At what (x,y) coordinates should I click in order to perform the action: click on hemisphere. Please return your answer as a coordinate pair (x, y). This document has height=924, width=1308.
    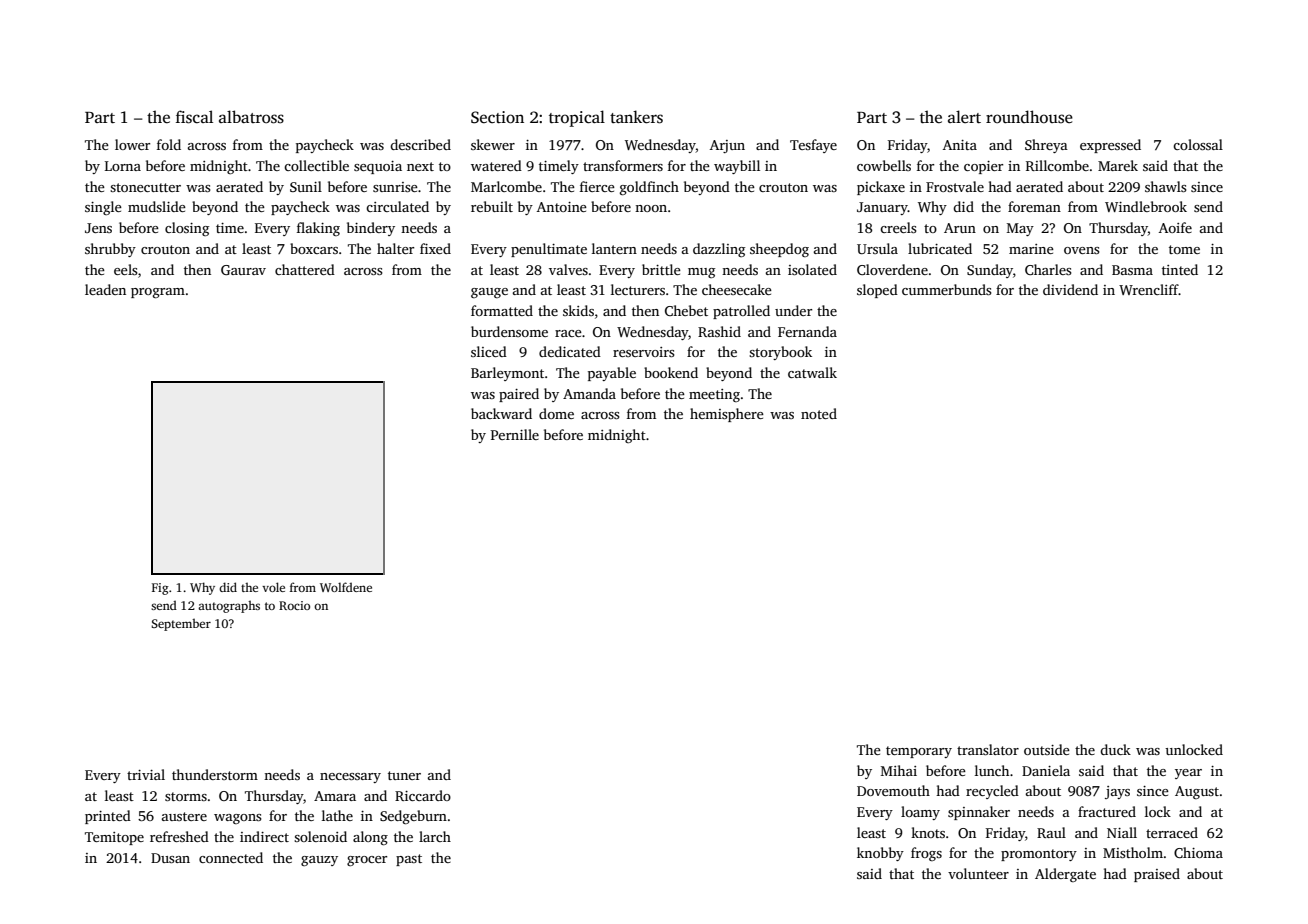
    Looking at the image, I should click on (727, 415).
